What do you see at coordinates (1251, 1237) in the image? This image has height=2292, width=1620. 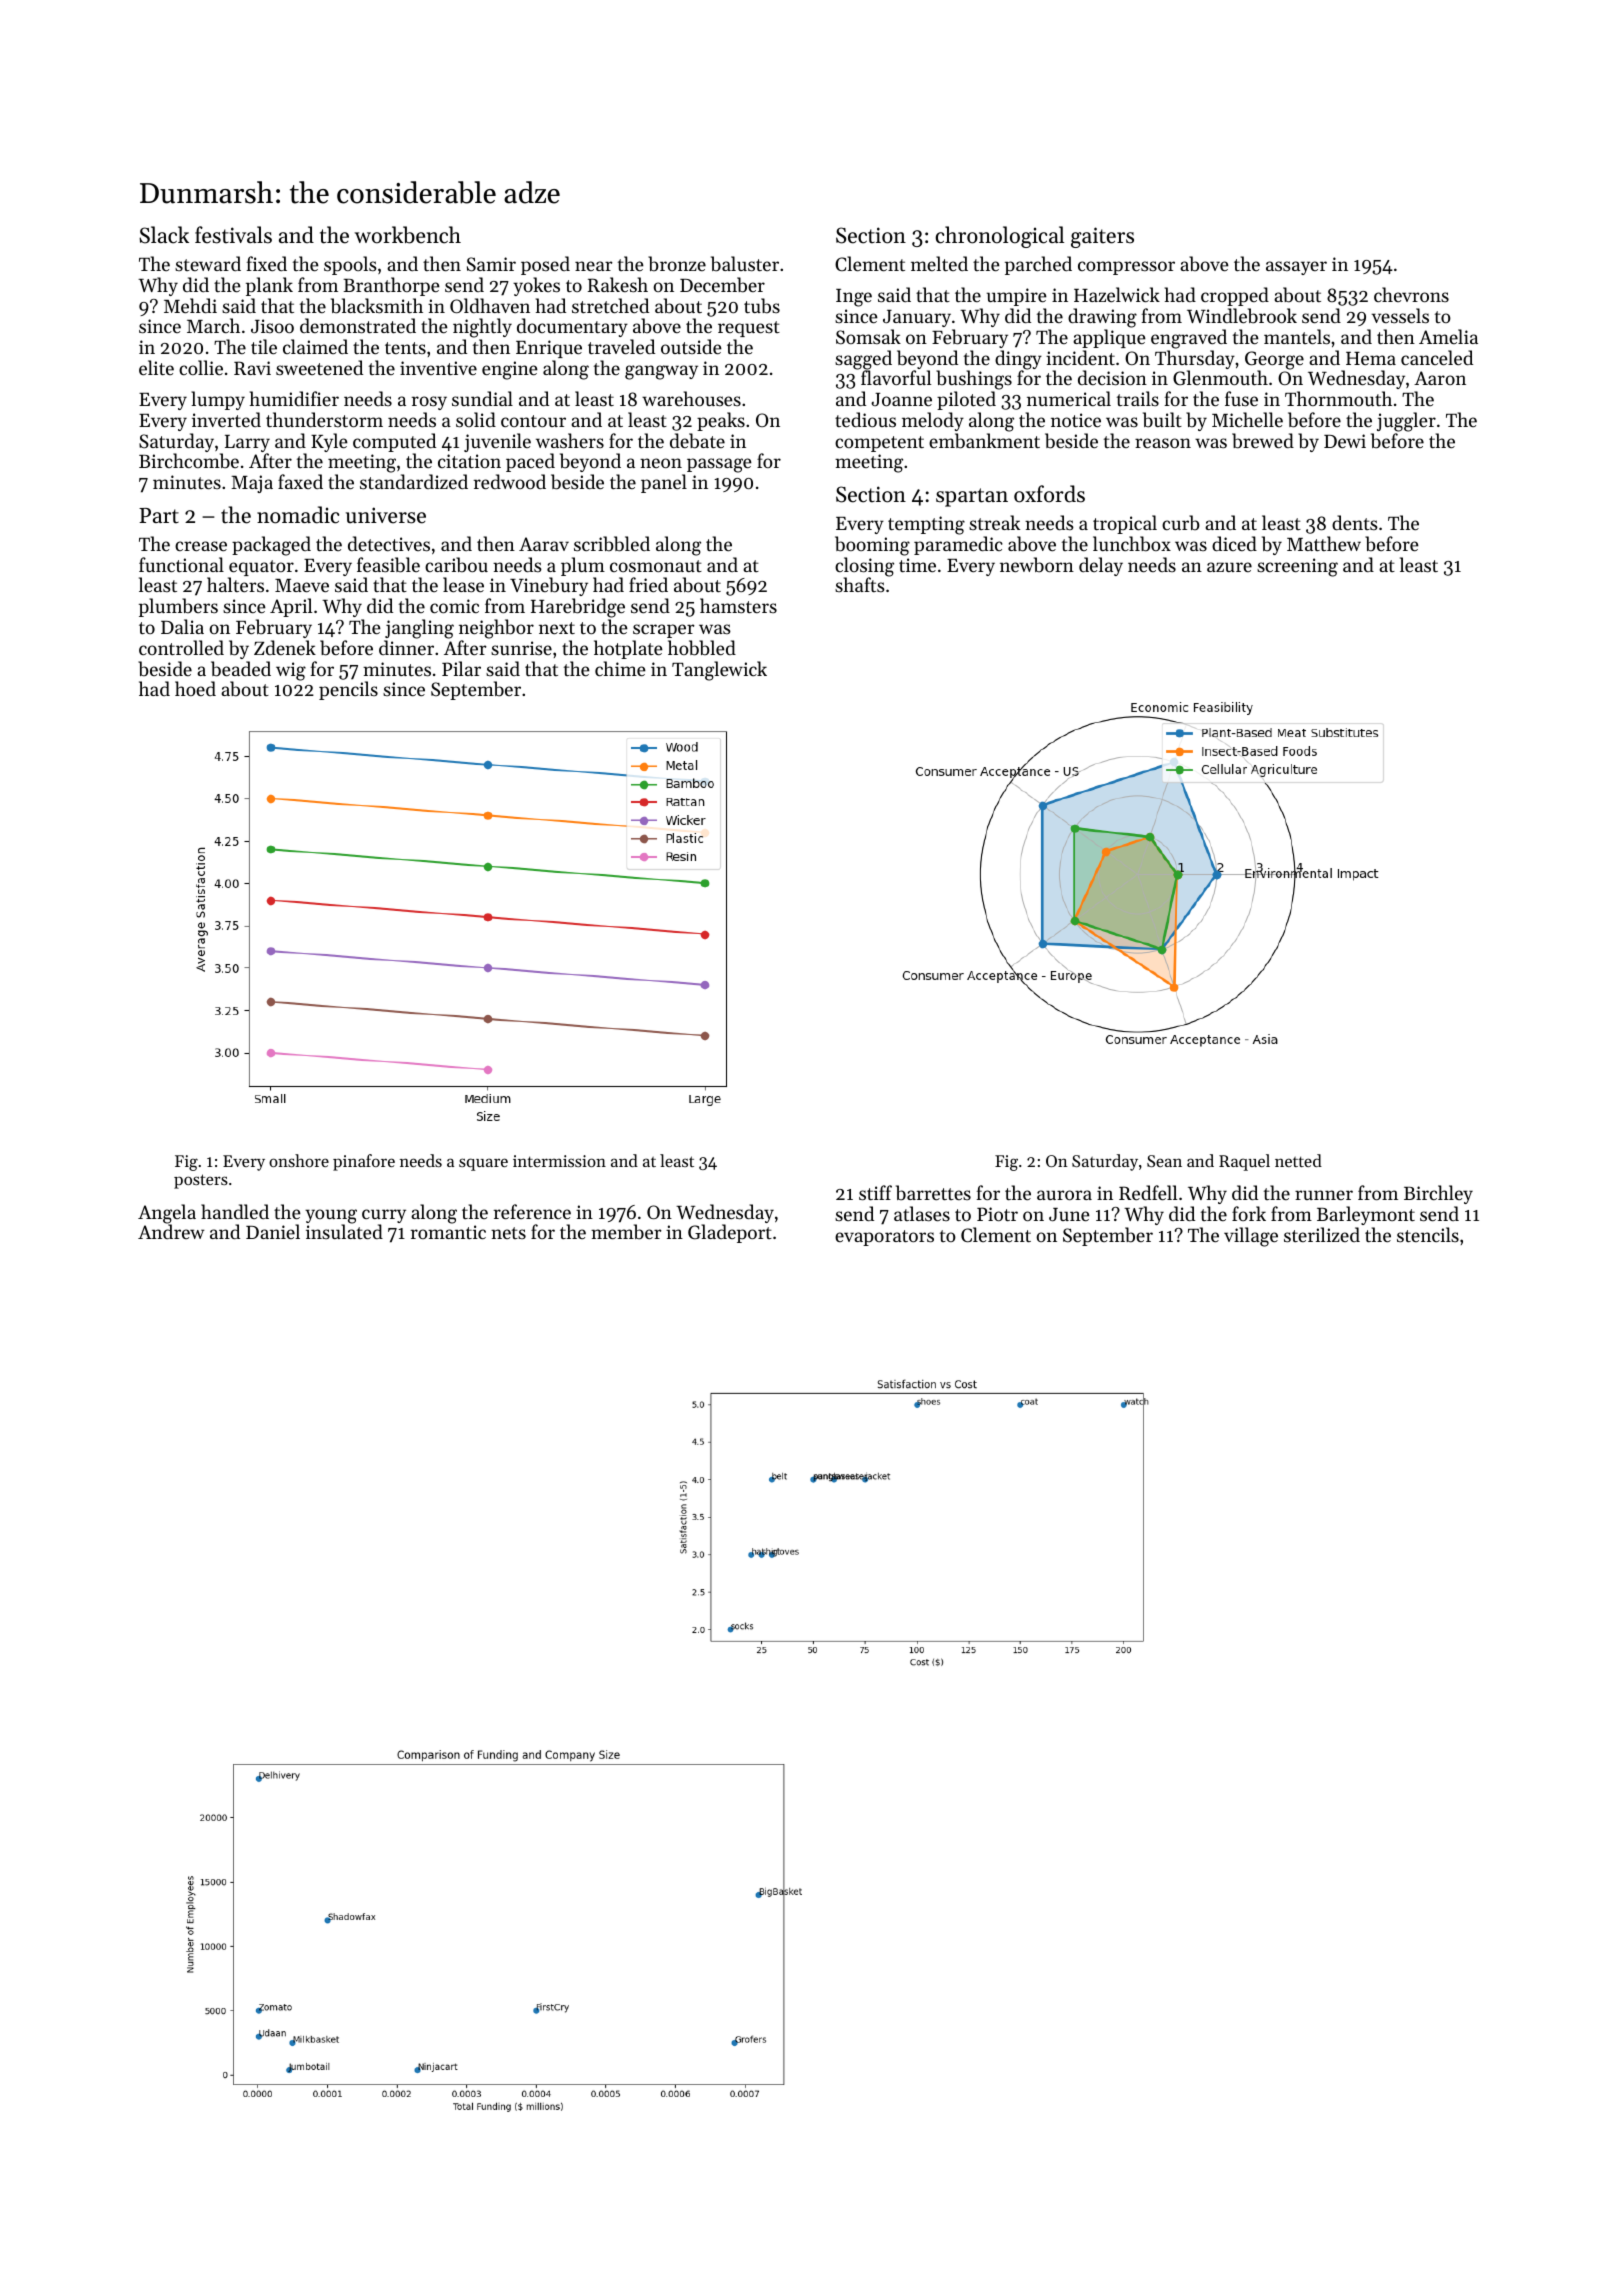 I see `village` at bounding box center [1251, 1237].
